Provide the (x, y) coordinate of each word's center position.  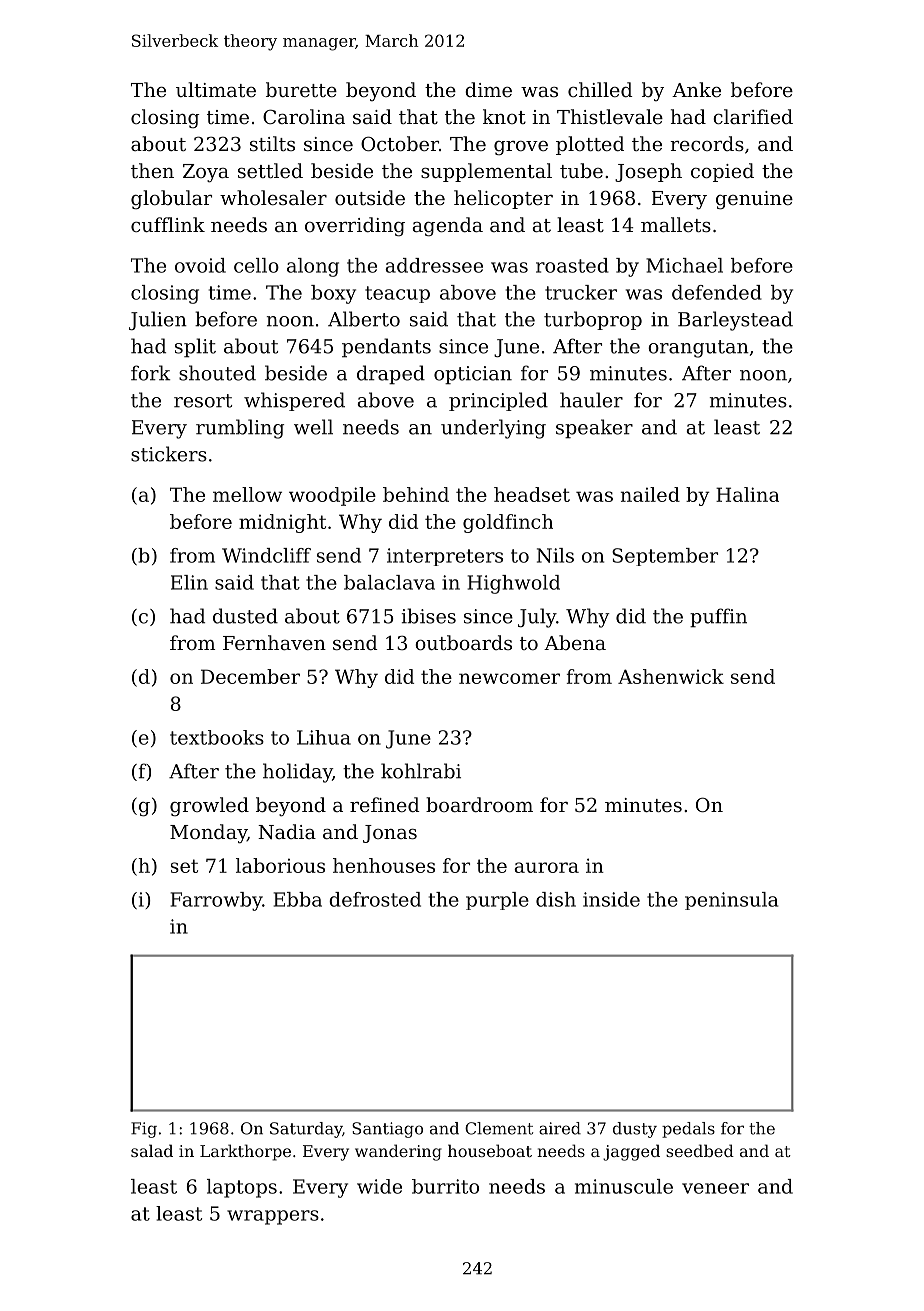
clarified (753, 116)
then (152, 170)
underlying (493, 429)
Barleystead (735, 321)
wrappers (273, 1217)
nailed (650, 494)
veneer (715, 1188)
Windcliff (266, 555)
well (313, 427)
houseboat (490, 1150)
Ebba (298, 899)
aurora (546, 867)
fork (150, 373)
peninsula (731, 901)
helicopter (503, 199)
